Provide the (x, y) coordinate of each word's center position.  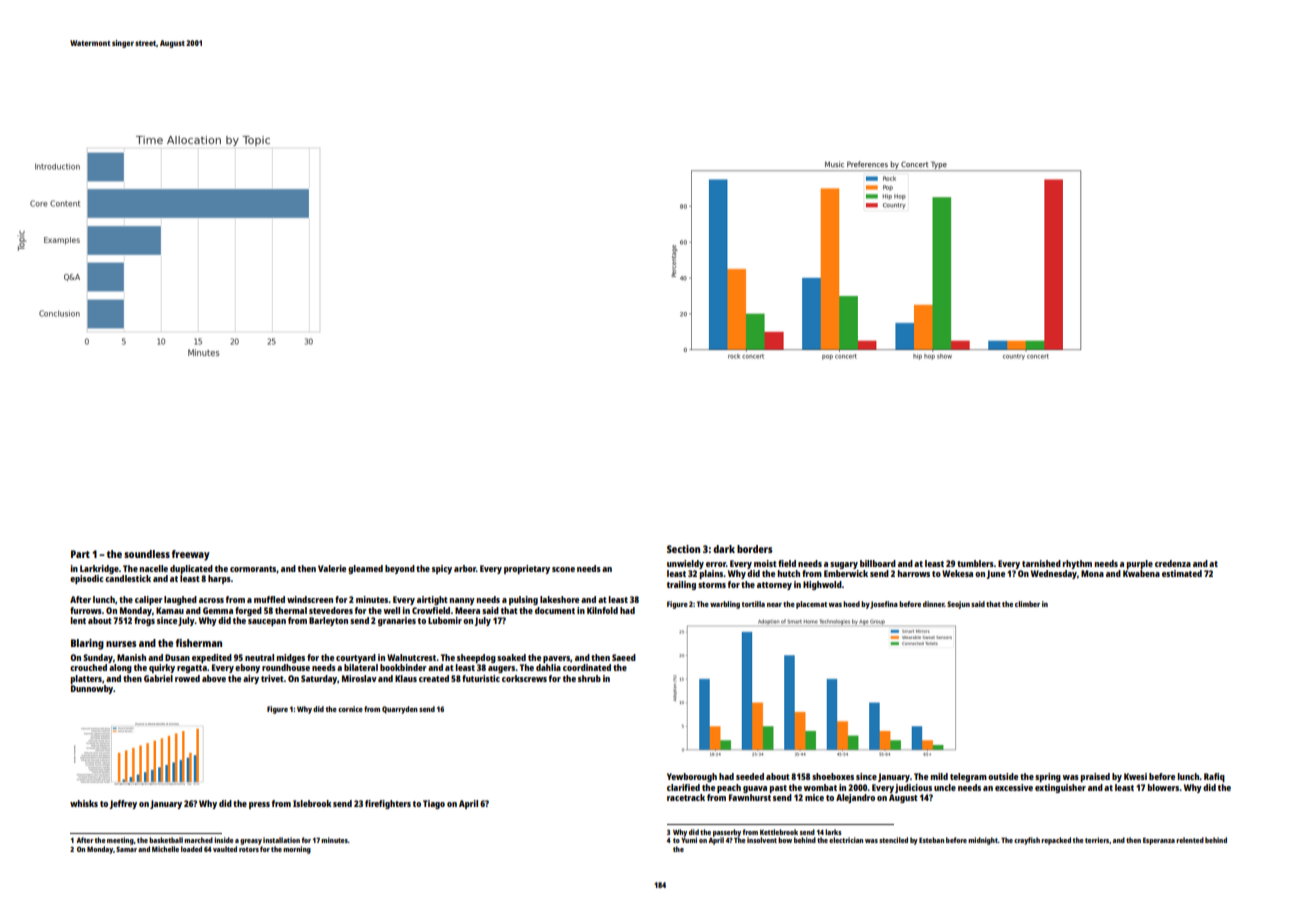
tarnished (1041, 563)
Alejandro (855, 798)
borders (755, 549)
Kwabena (1141, 573)
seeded (750, 776)
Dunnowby (92, 689)
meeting (120, 841)
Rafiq (1214, 777)
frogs (144, 621)
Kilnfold (602, 610)
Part (80, 554)
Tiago (434, 804)
